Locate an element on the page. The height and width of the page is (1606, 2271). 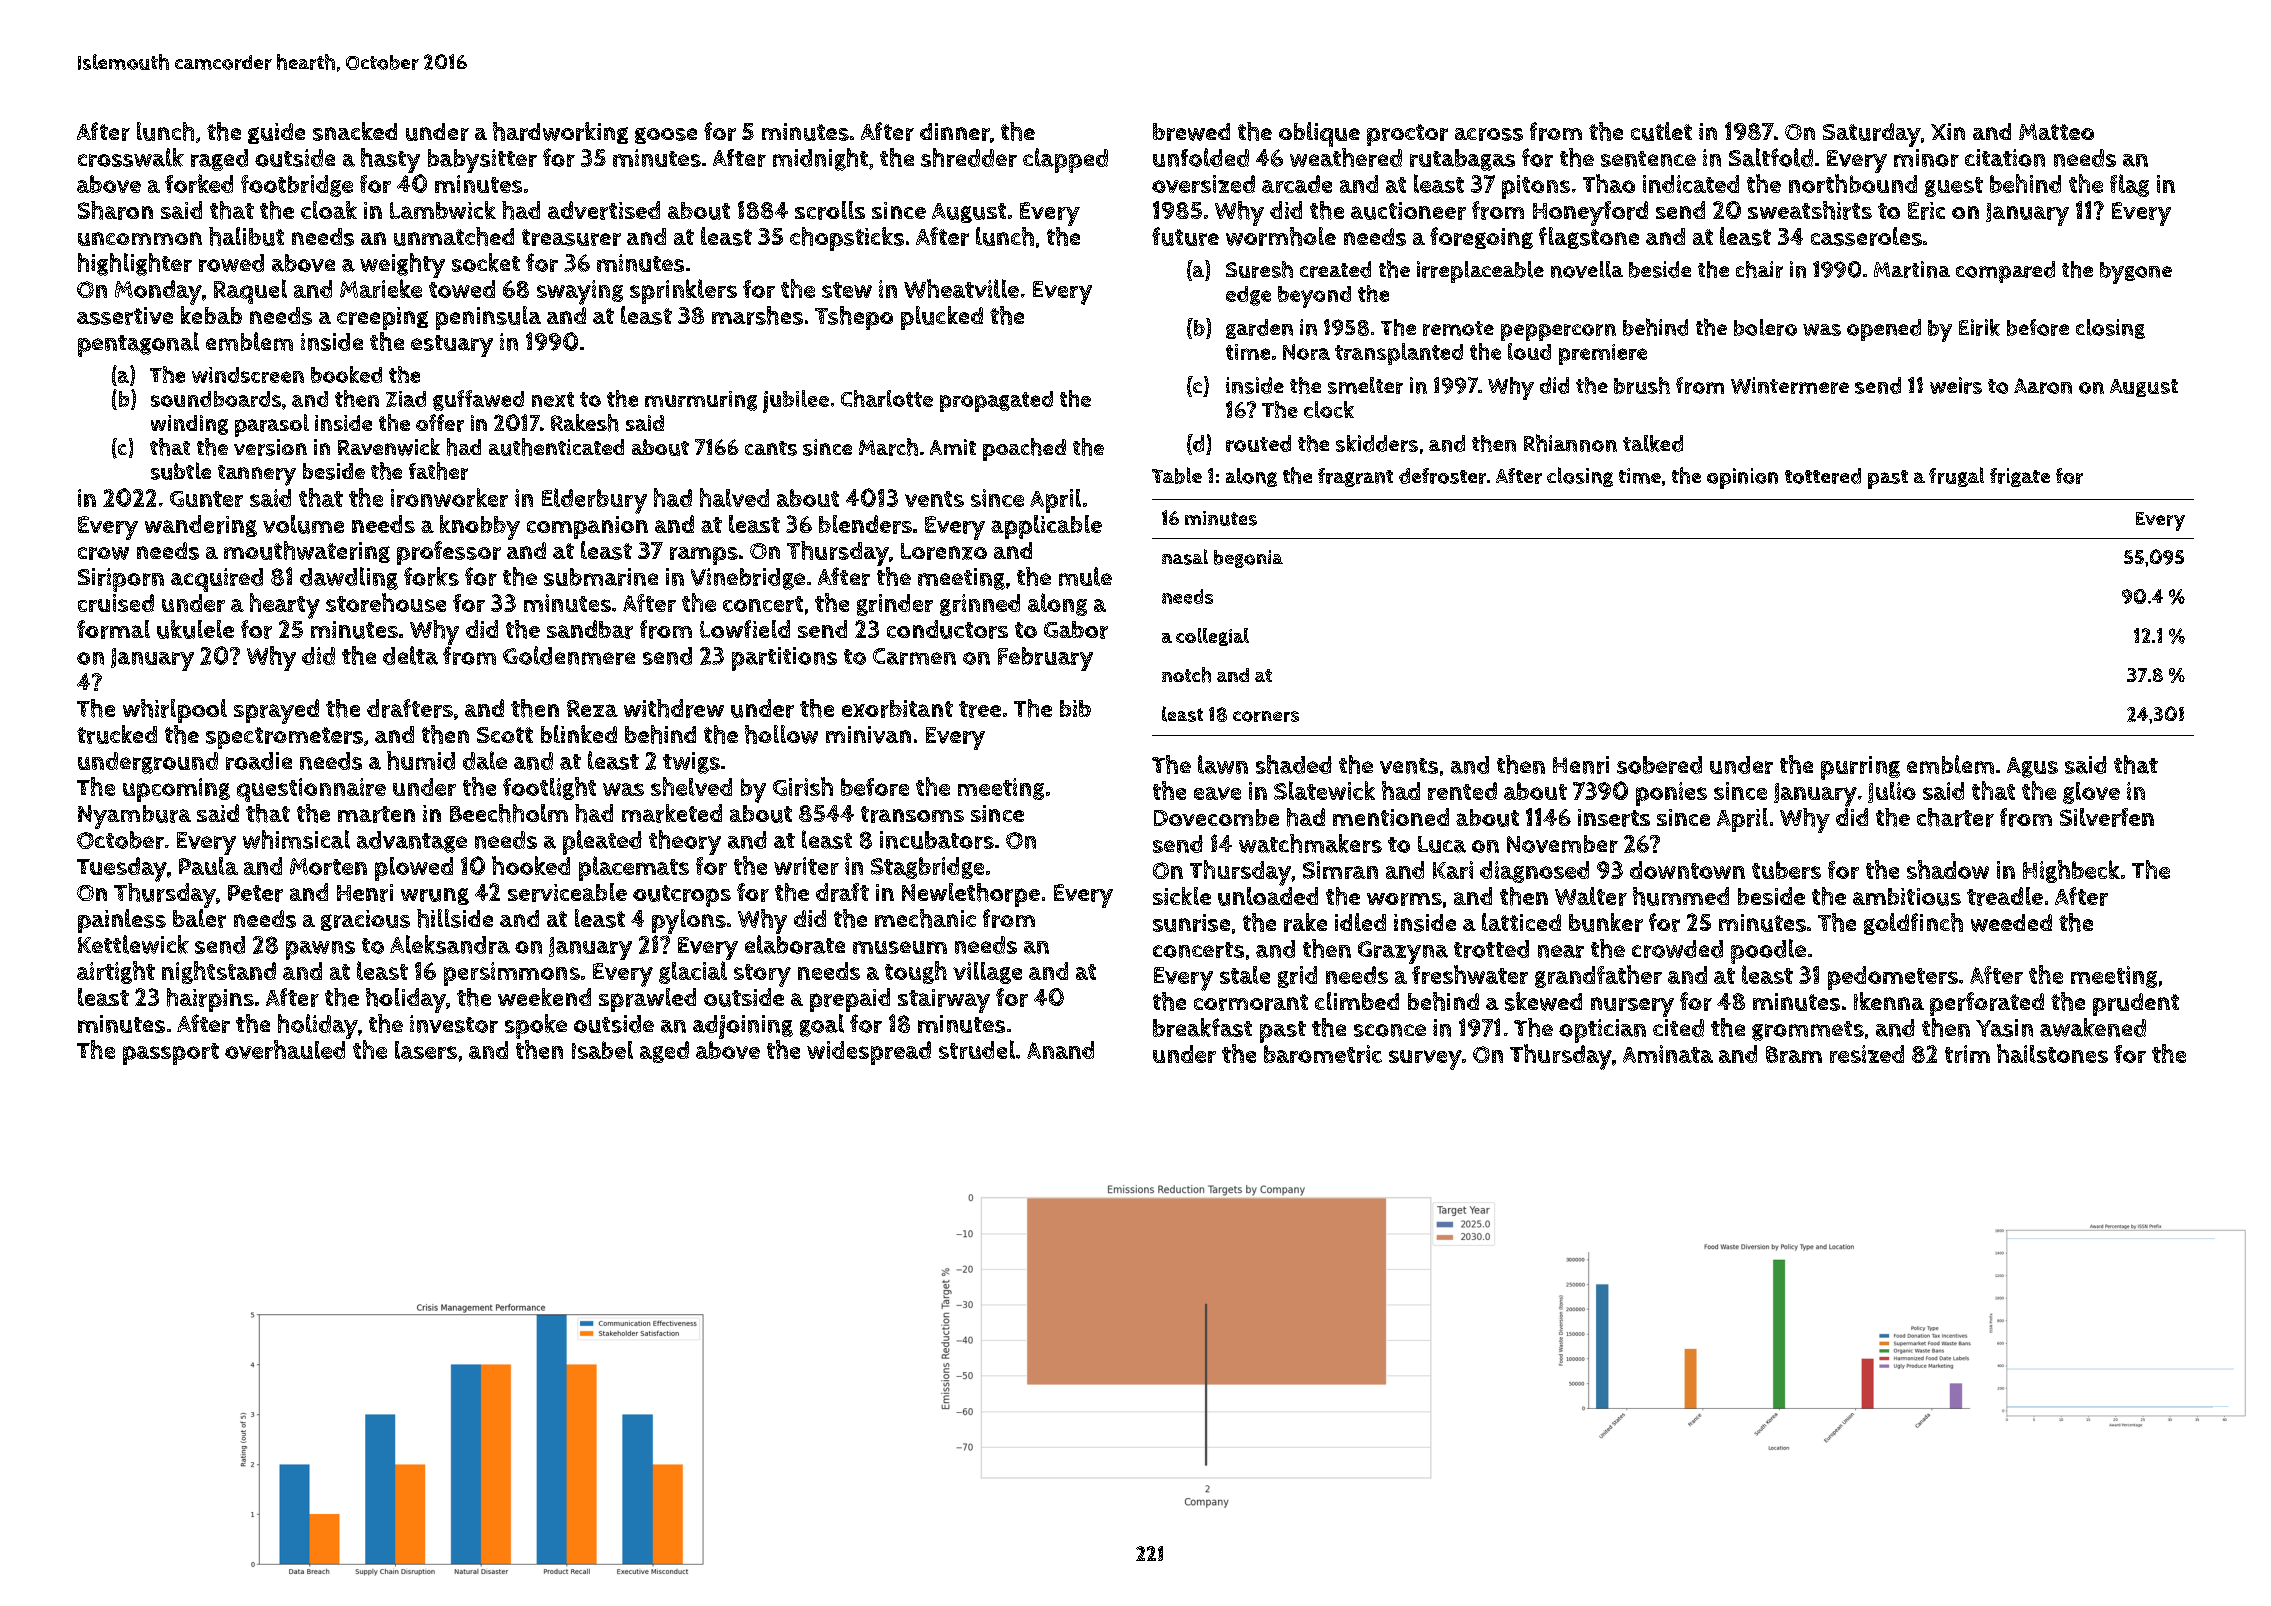
indicated is located at coordinates (1691, 184).
